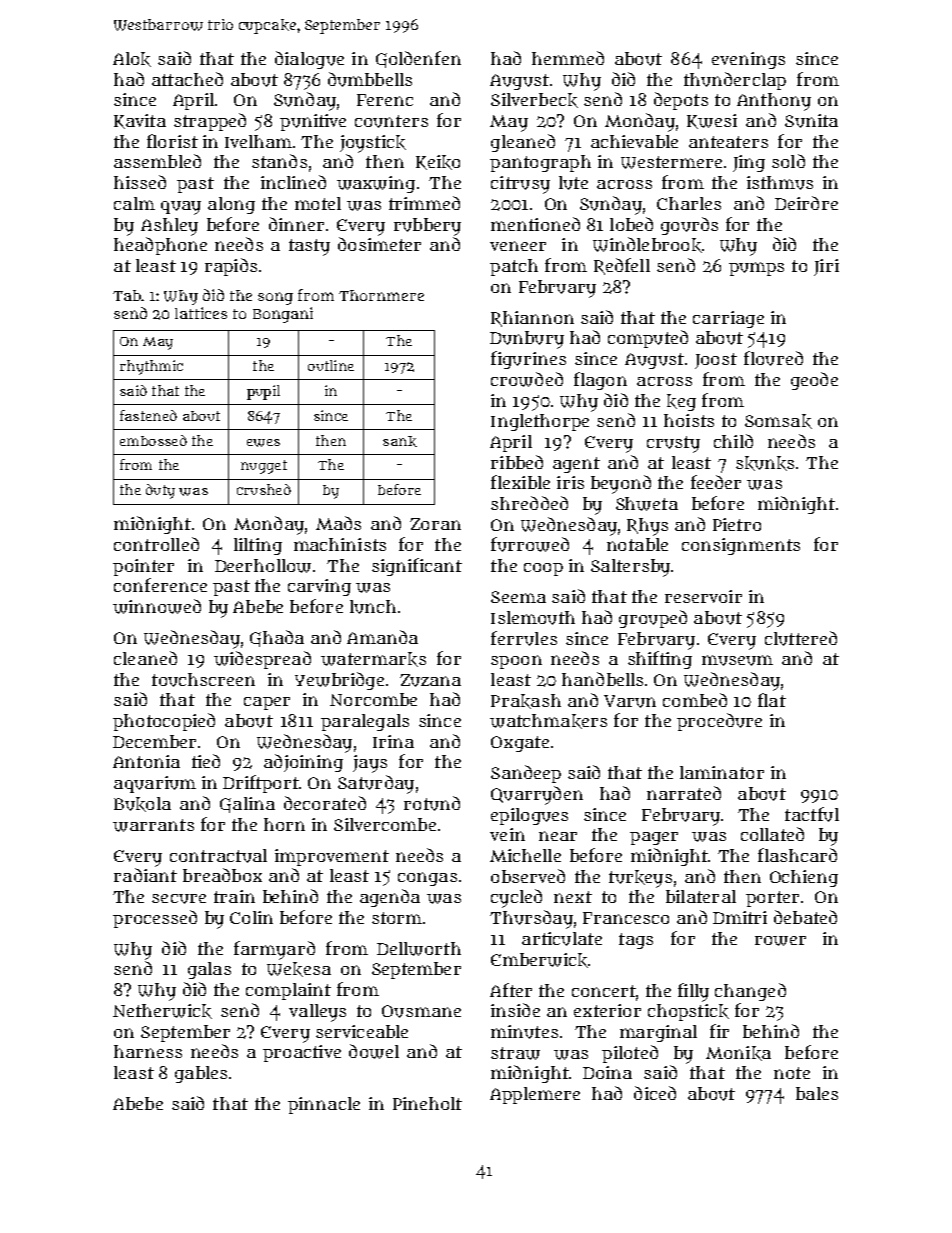  Describe the element at coordinates (427, 879) in the screenshot. I see `congas` at that location.
